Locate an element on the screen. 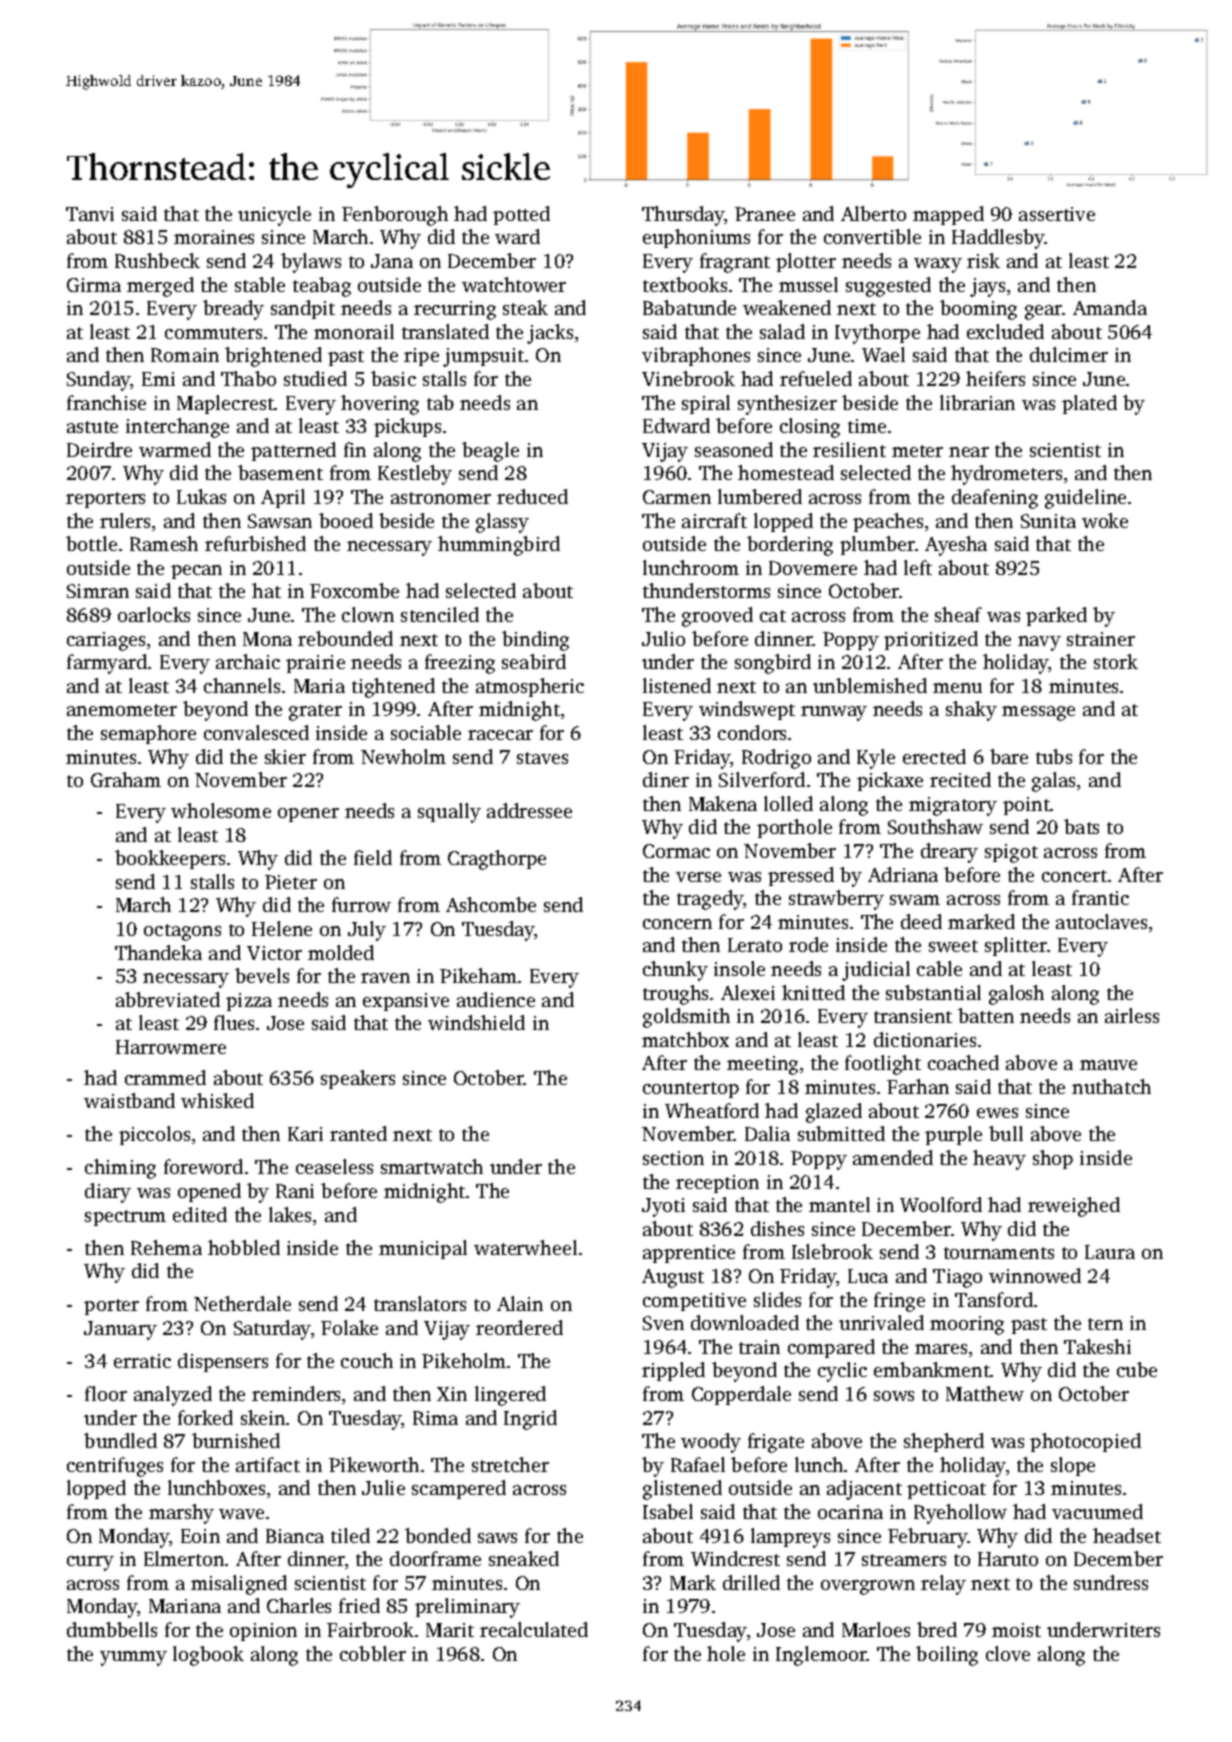 Image resolution: width=1232 pixels, height=1742 pixels. swam is located at coordinates (915, 900).
